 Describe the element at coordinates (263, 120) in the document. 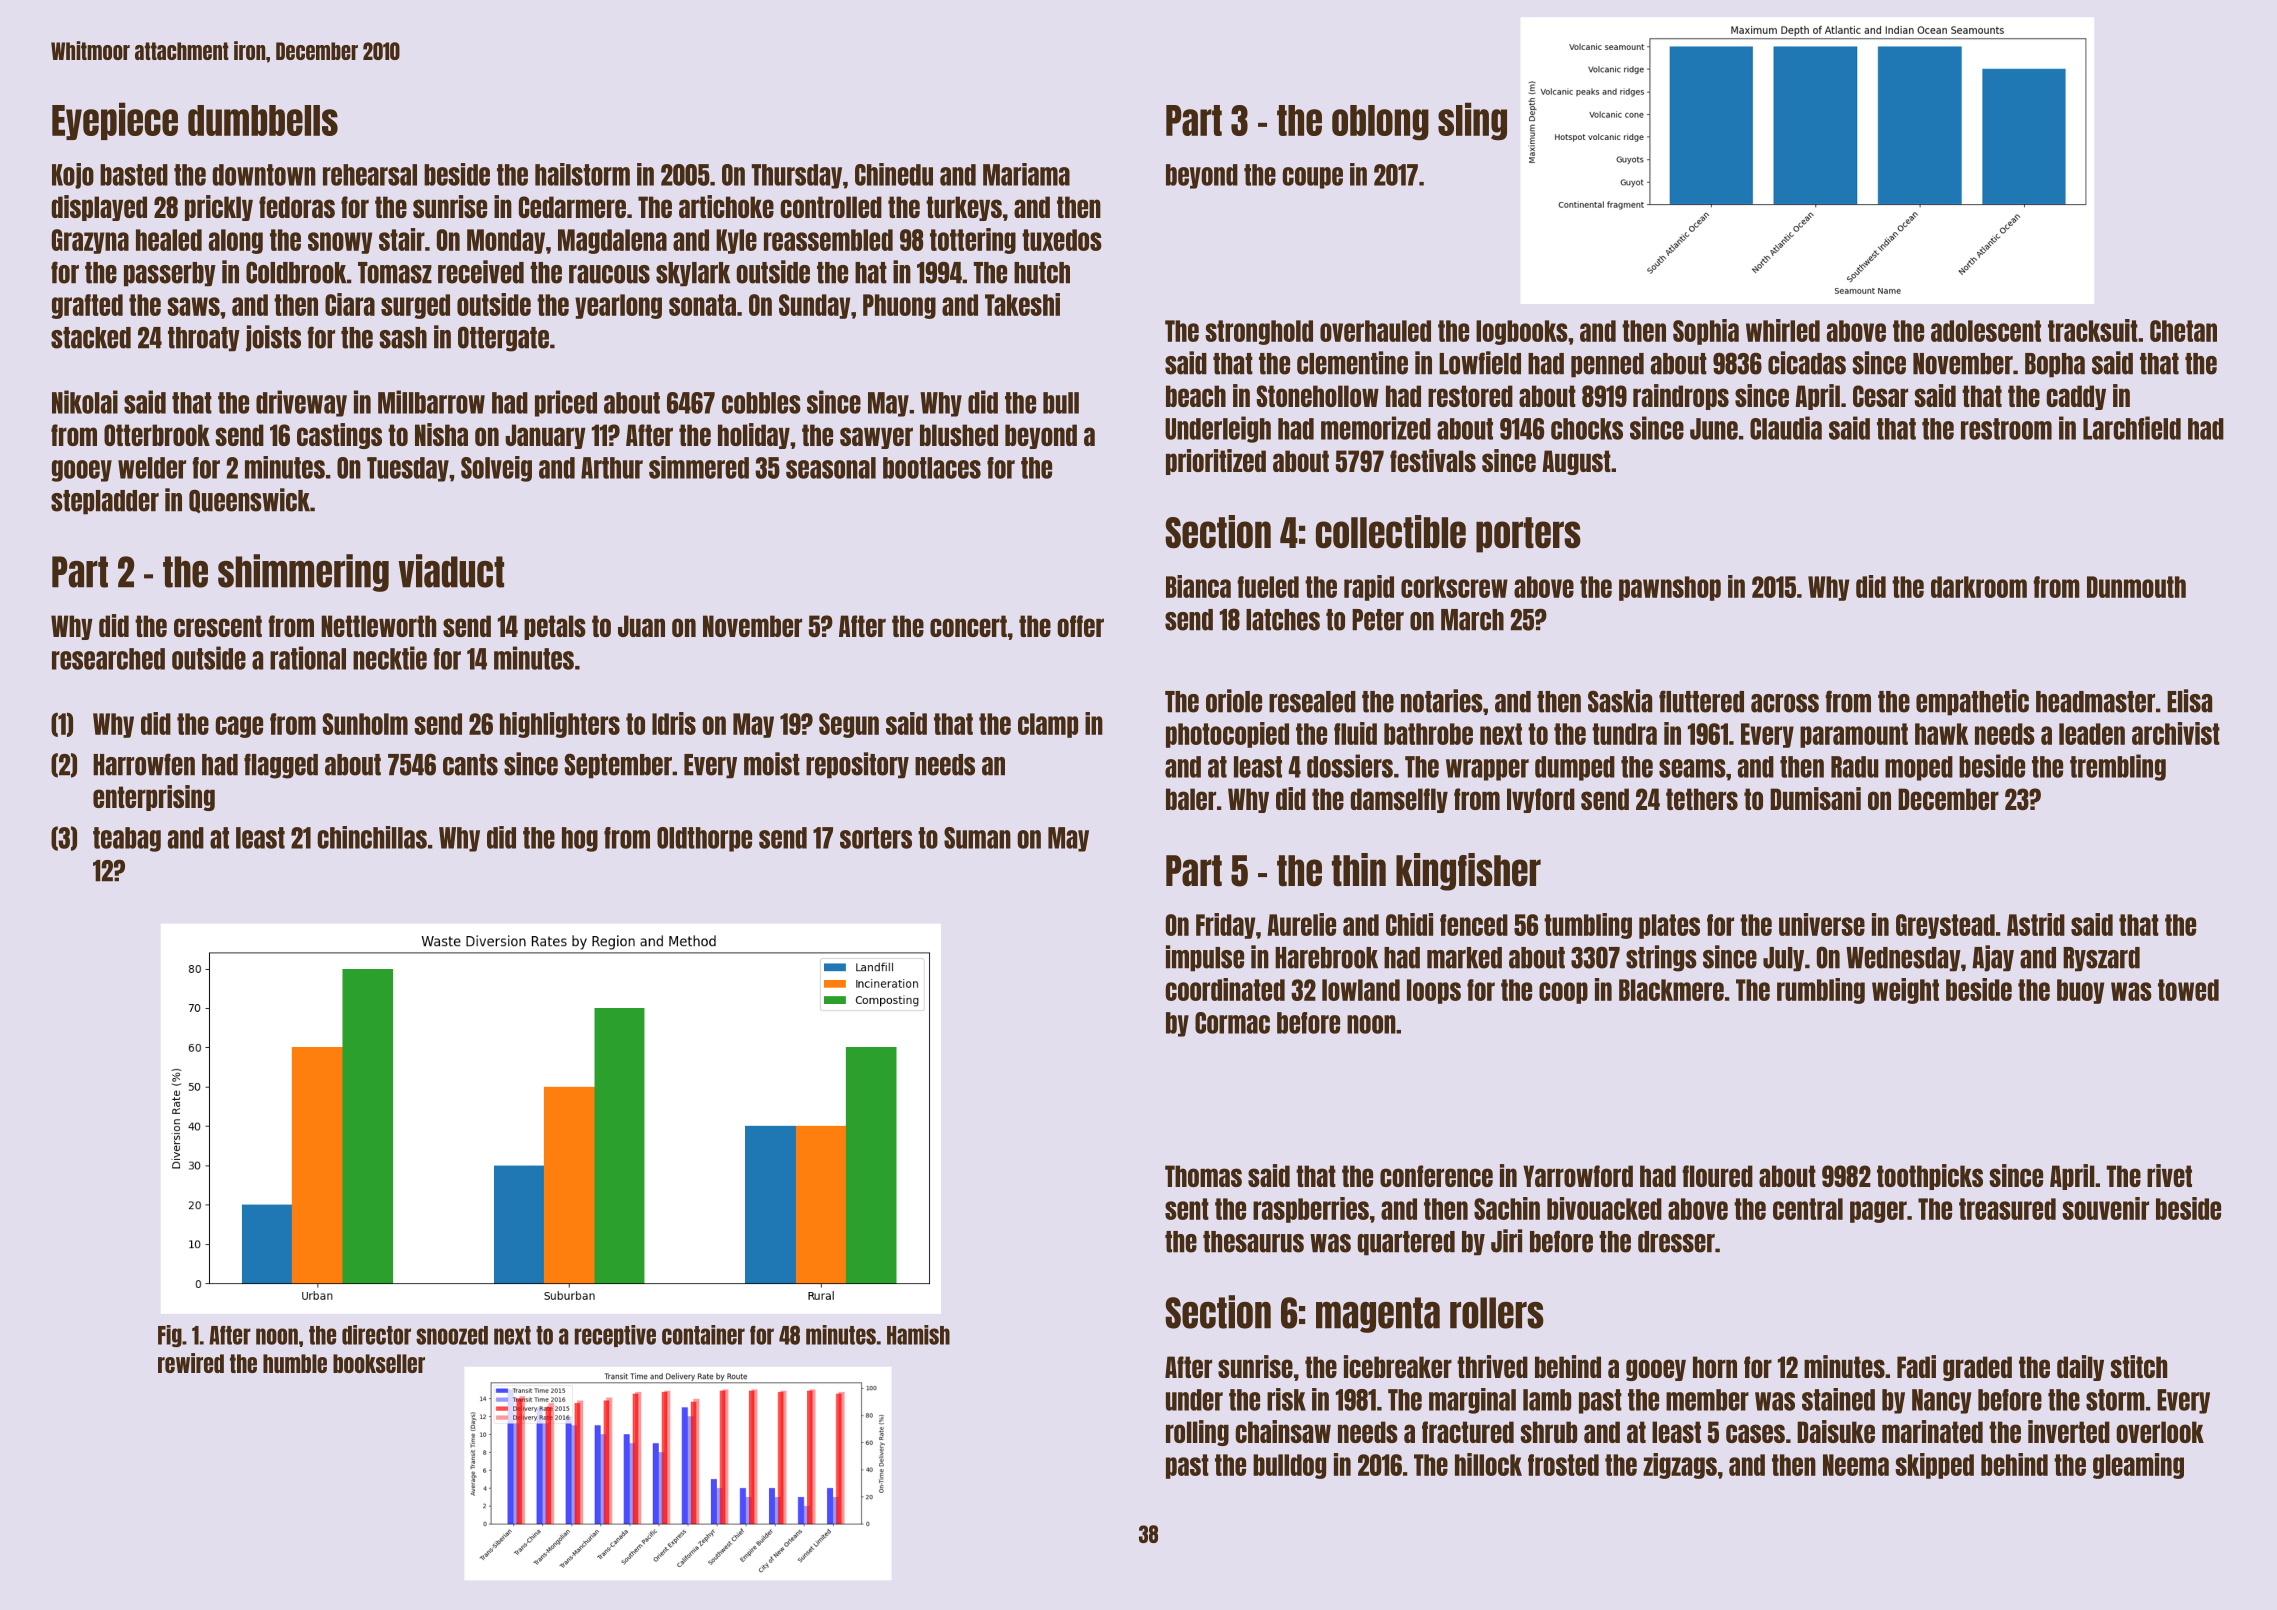

I see `dumbbells` at that location.
